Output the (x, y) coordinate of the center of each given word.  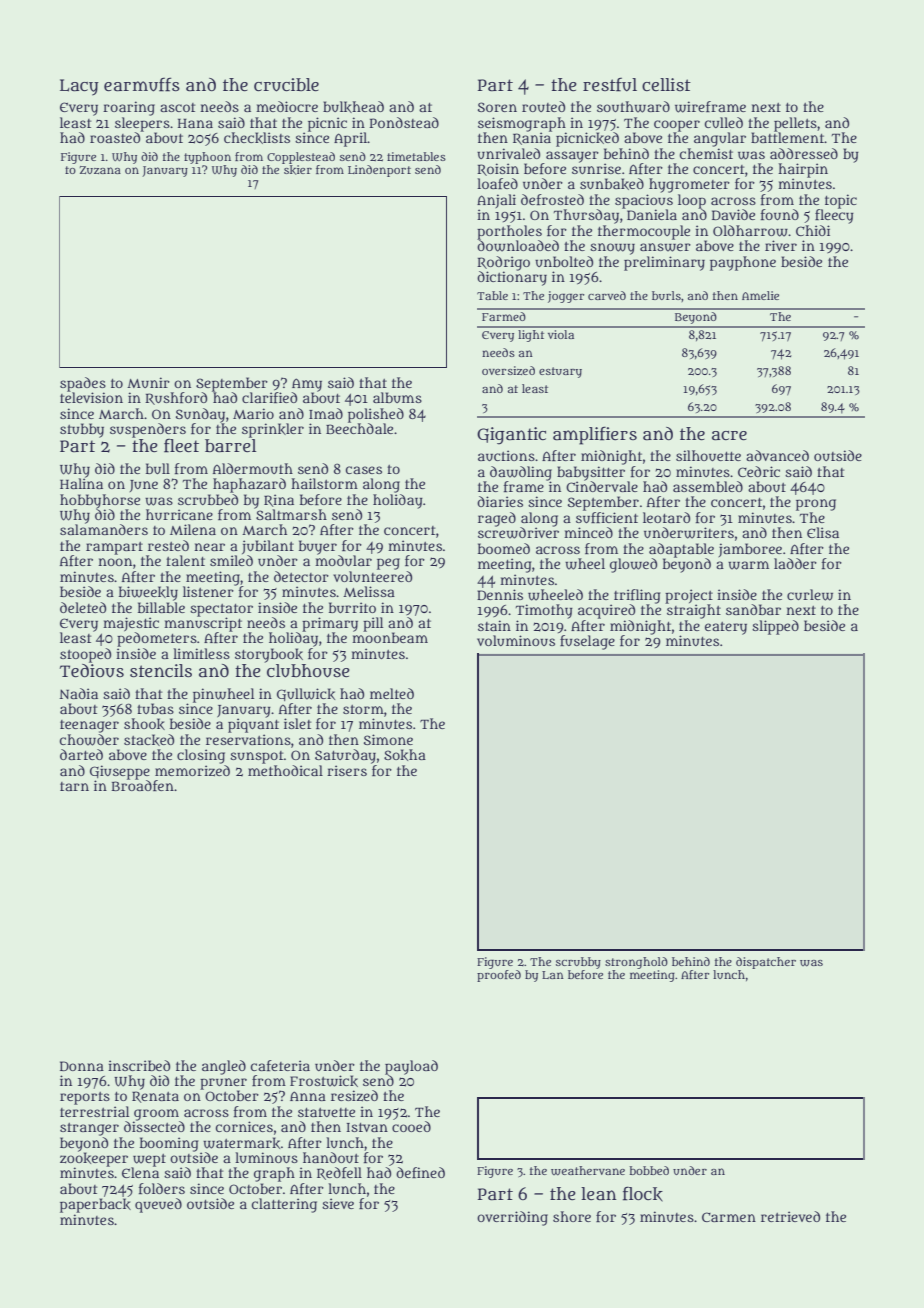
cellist (666, 84)
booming (169, 1144)
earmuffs (142, 84)
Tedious (92, 670)
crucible (286, 85)
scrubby (578, 963)
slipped (775, 627)
